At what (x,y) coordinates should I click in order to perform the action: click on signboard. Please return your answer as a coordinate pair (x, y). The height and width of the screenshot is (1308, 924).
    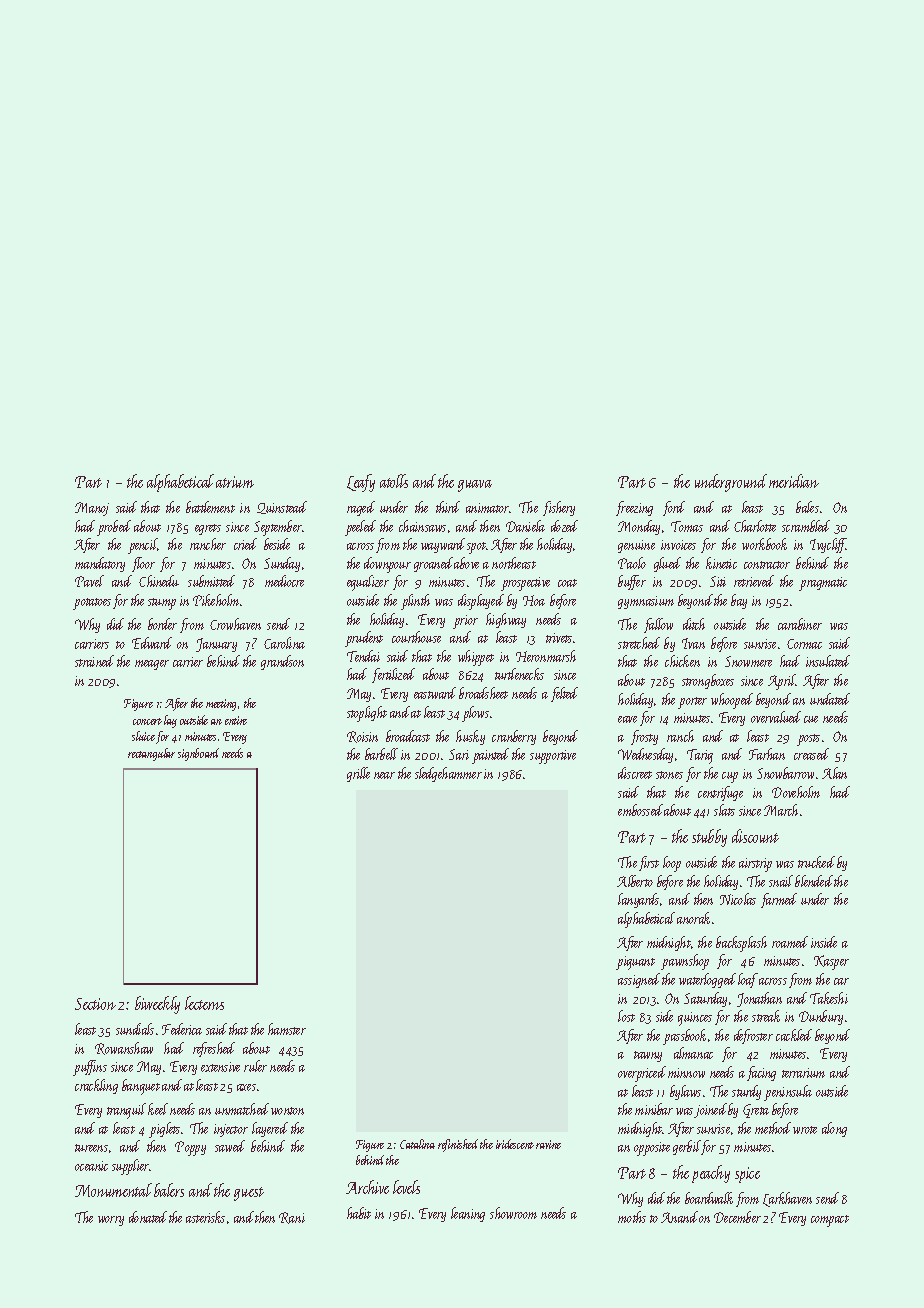
    Looking at the image, I should click on (198, 754).
